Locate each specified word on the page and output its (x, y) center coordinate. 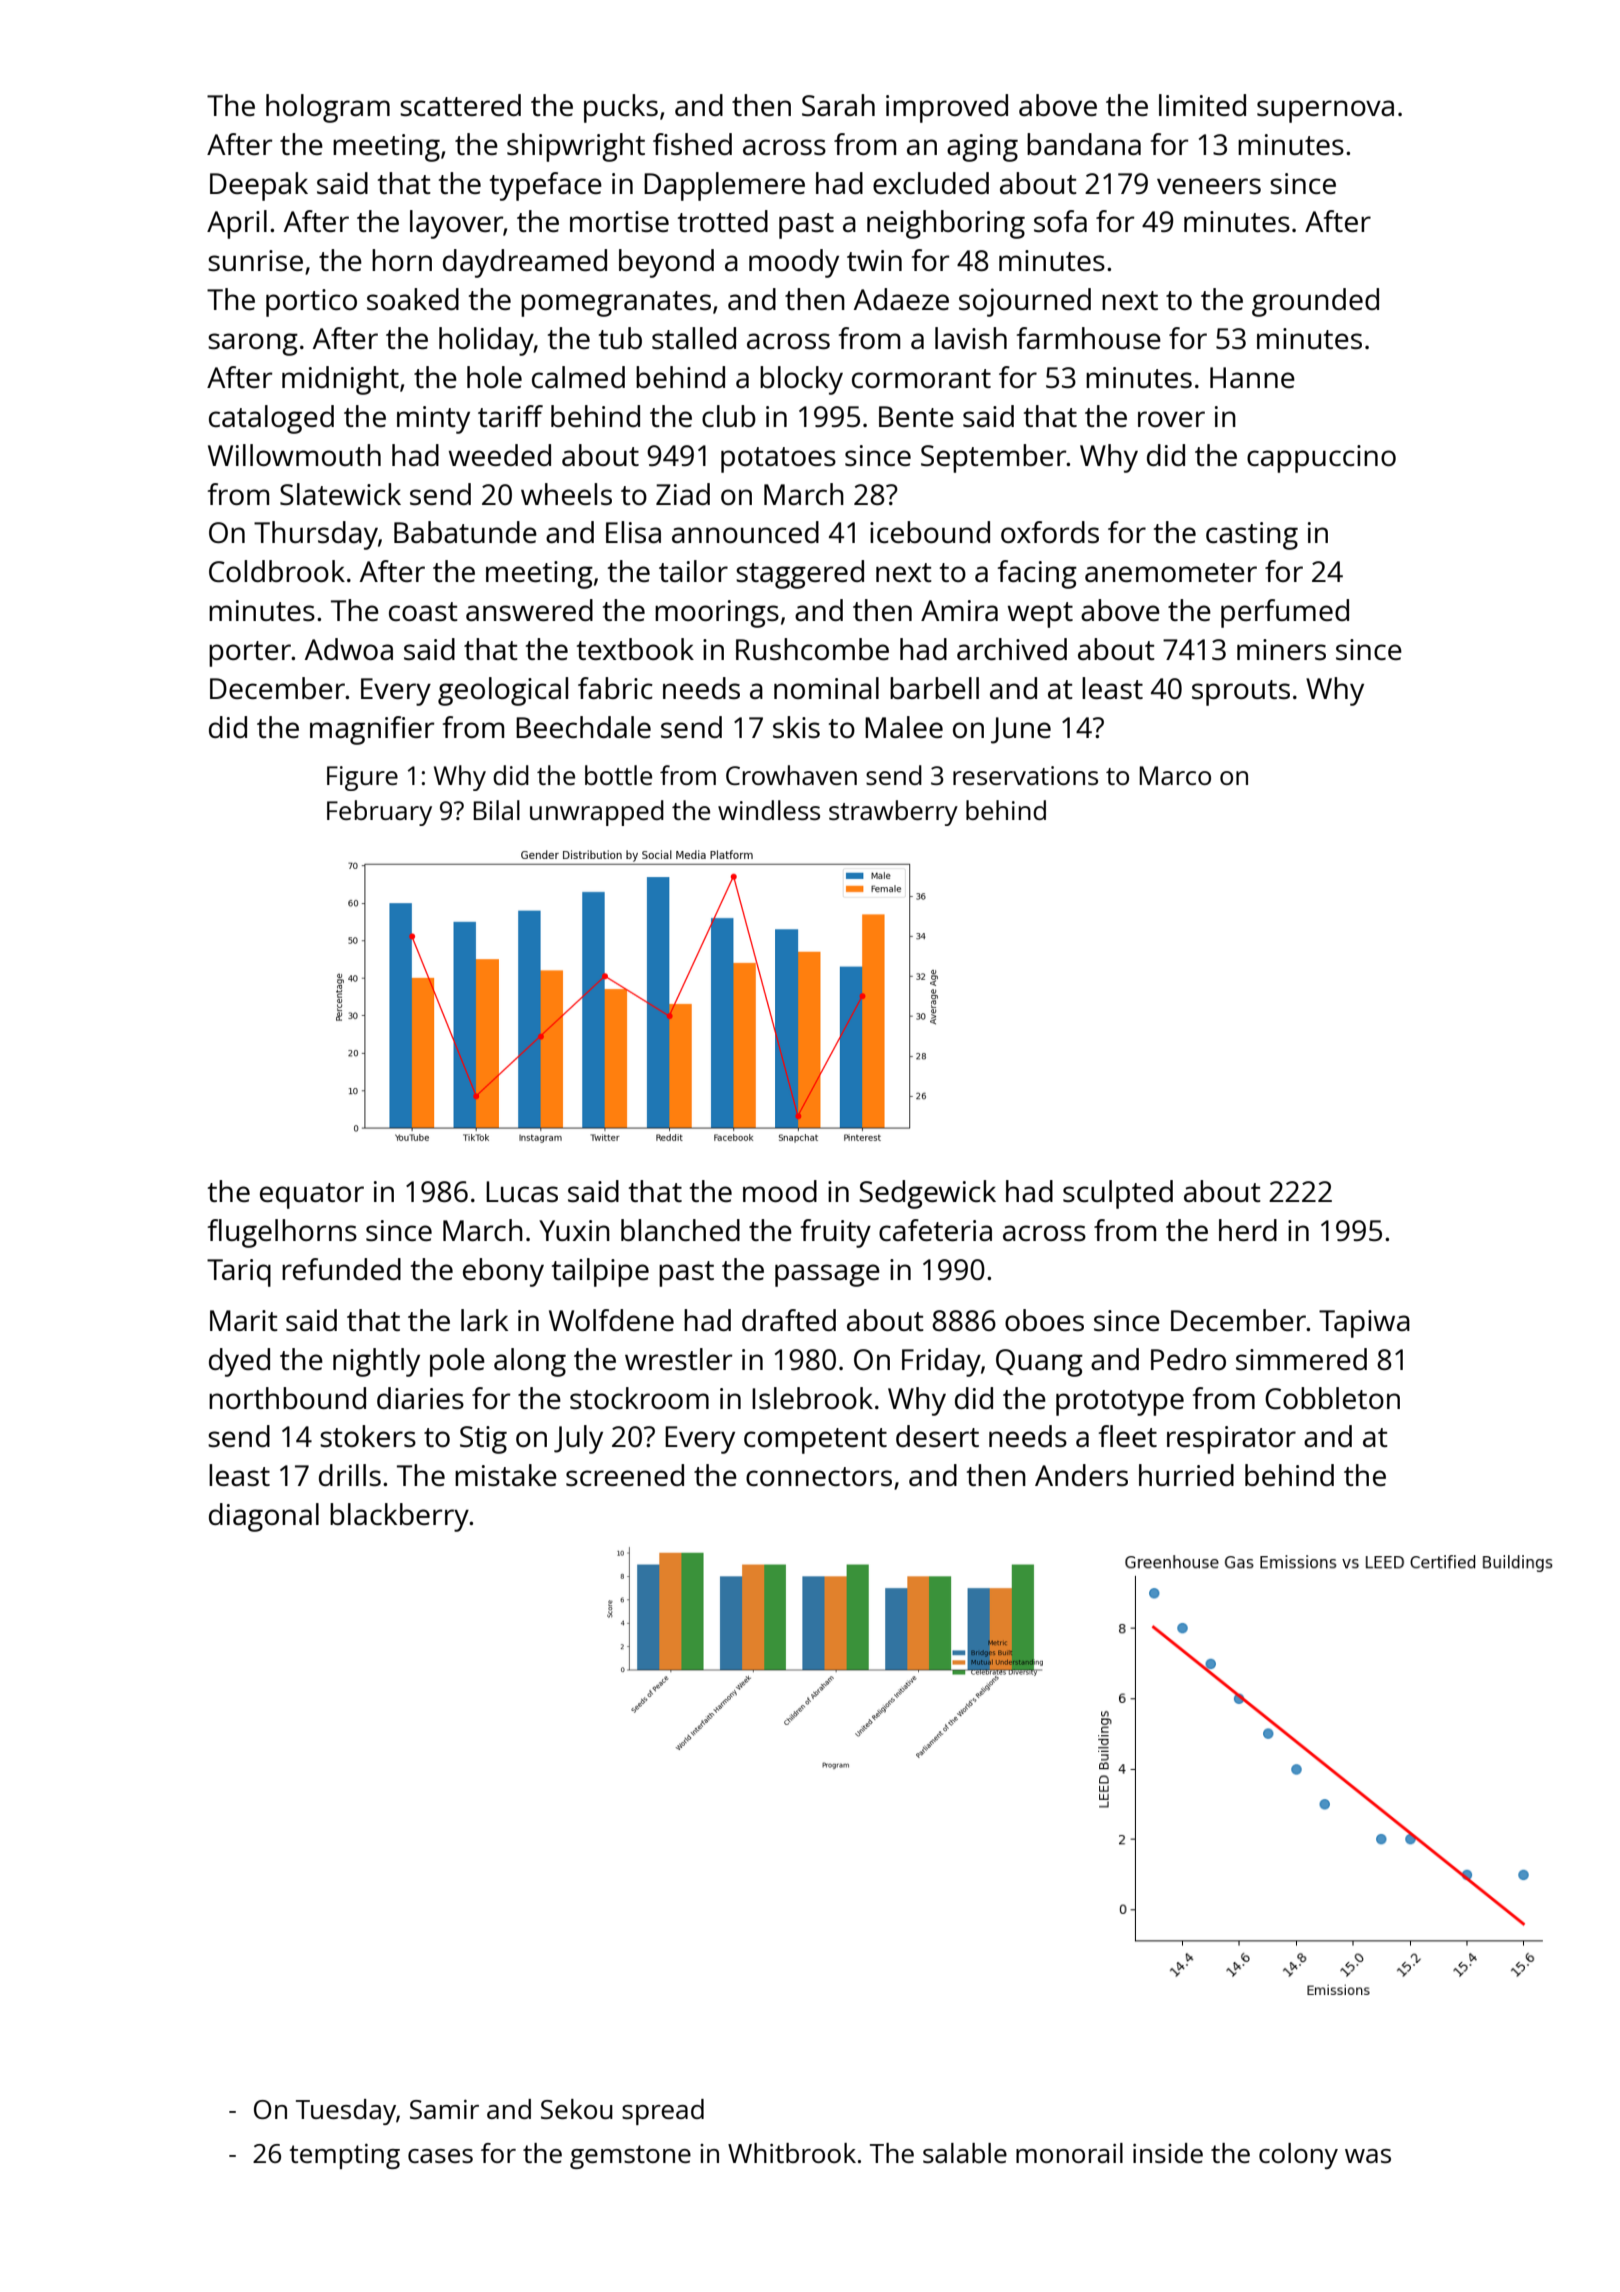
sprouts (1241, 693)
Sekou (577, 2109)
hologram (328, 108)
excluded (931, 183)
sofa (1060, 221)
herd (1248, 1230)
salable (965, 2153)
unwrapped (597, 813)
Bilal (496, 810)
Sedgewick (927, 1194)
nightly (376, 1362)
